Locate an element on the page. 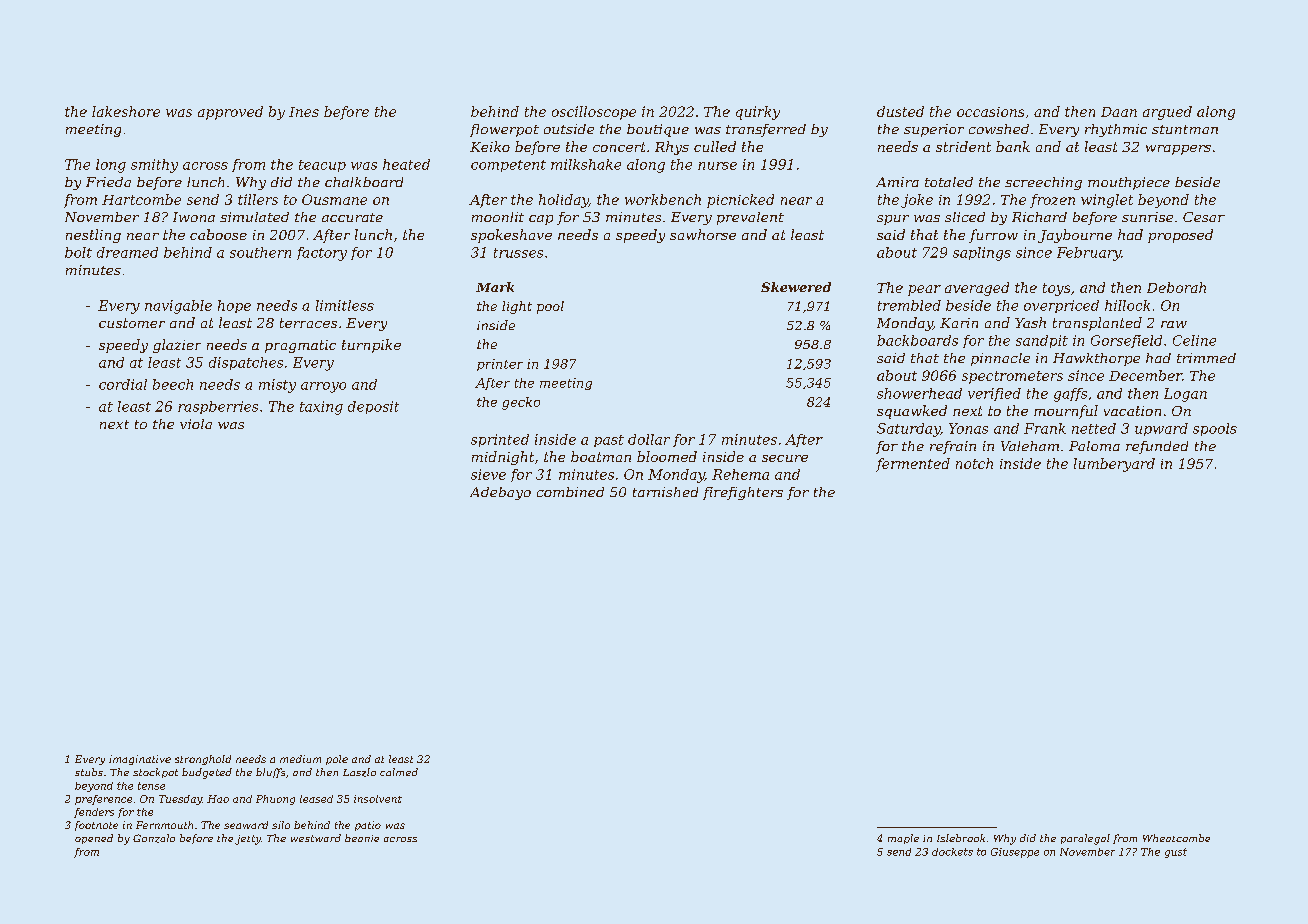 The width and height of the page is (1308, 924). Frieda is located at coordinates (108, 182).
